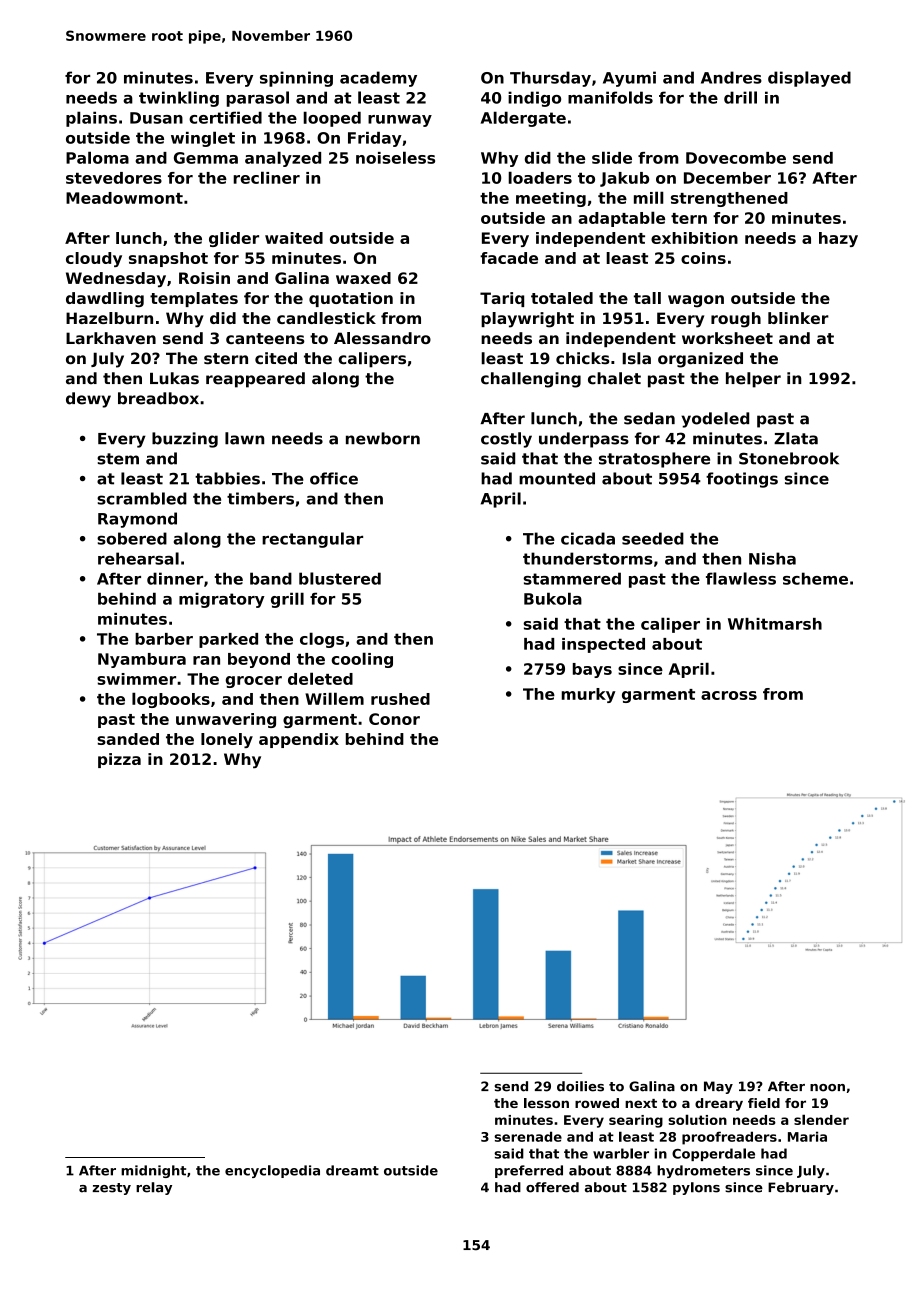 The height and width of the page is (1308, 924). Describe the element at coordinates (154, 1188) in the page. I see `relay` at that location.
